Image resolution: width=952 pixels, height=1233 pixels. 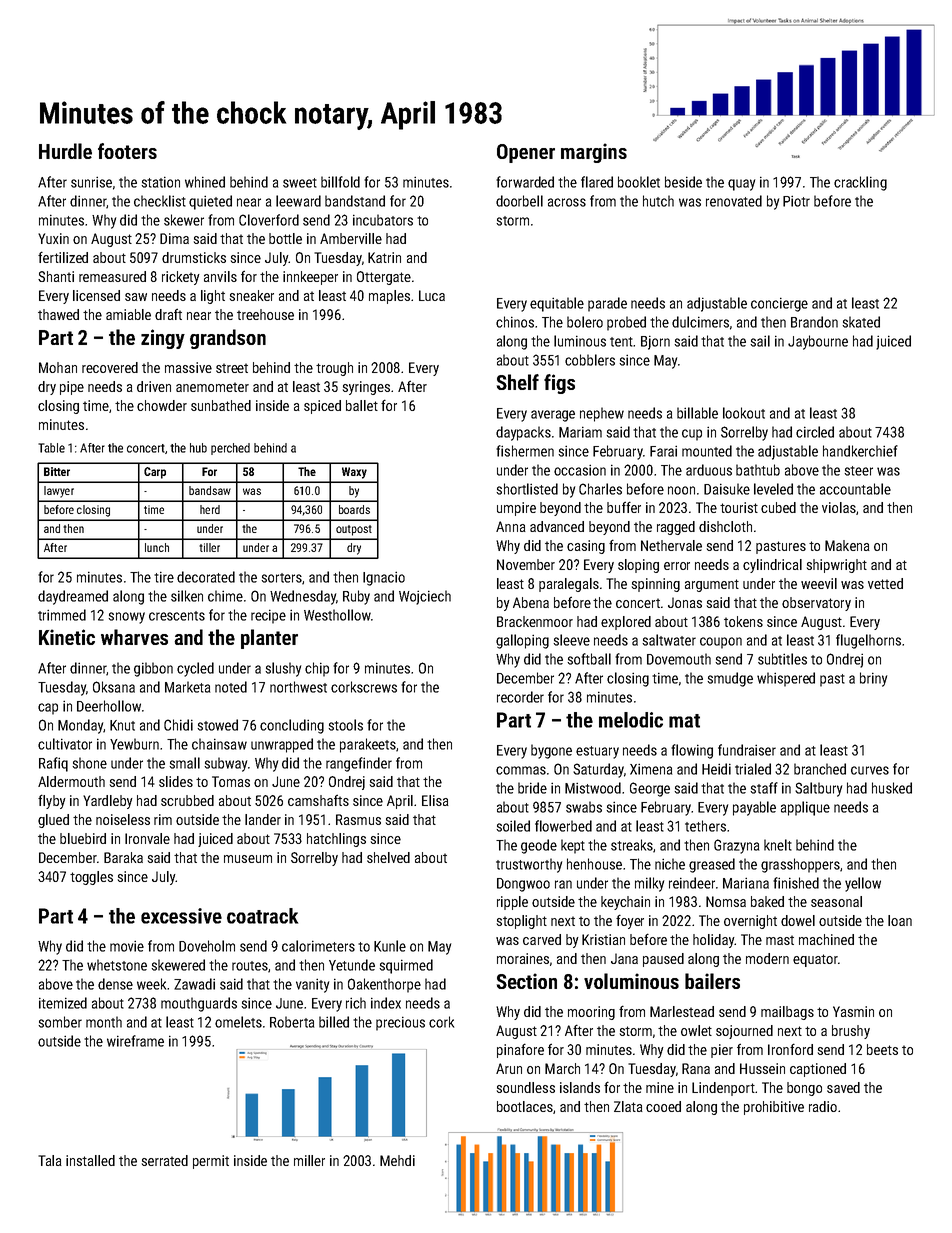 I want to click on scrubbed, so click(x=187, y=800).
